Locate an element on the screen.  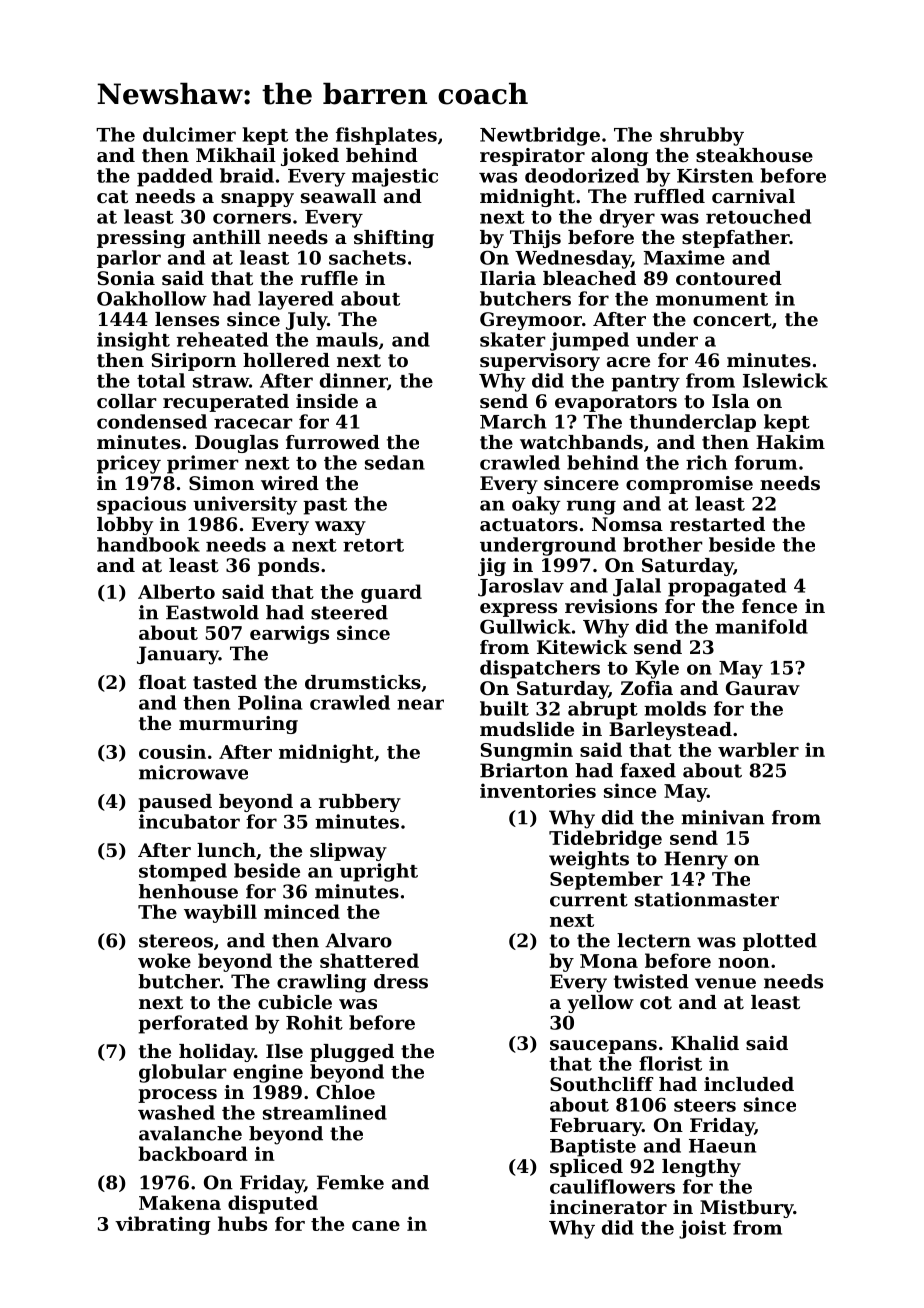
inventories is located at coordinates (538, 790).
